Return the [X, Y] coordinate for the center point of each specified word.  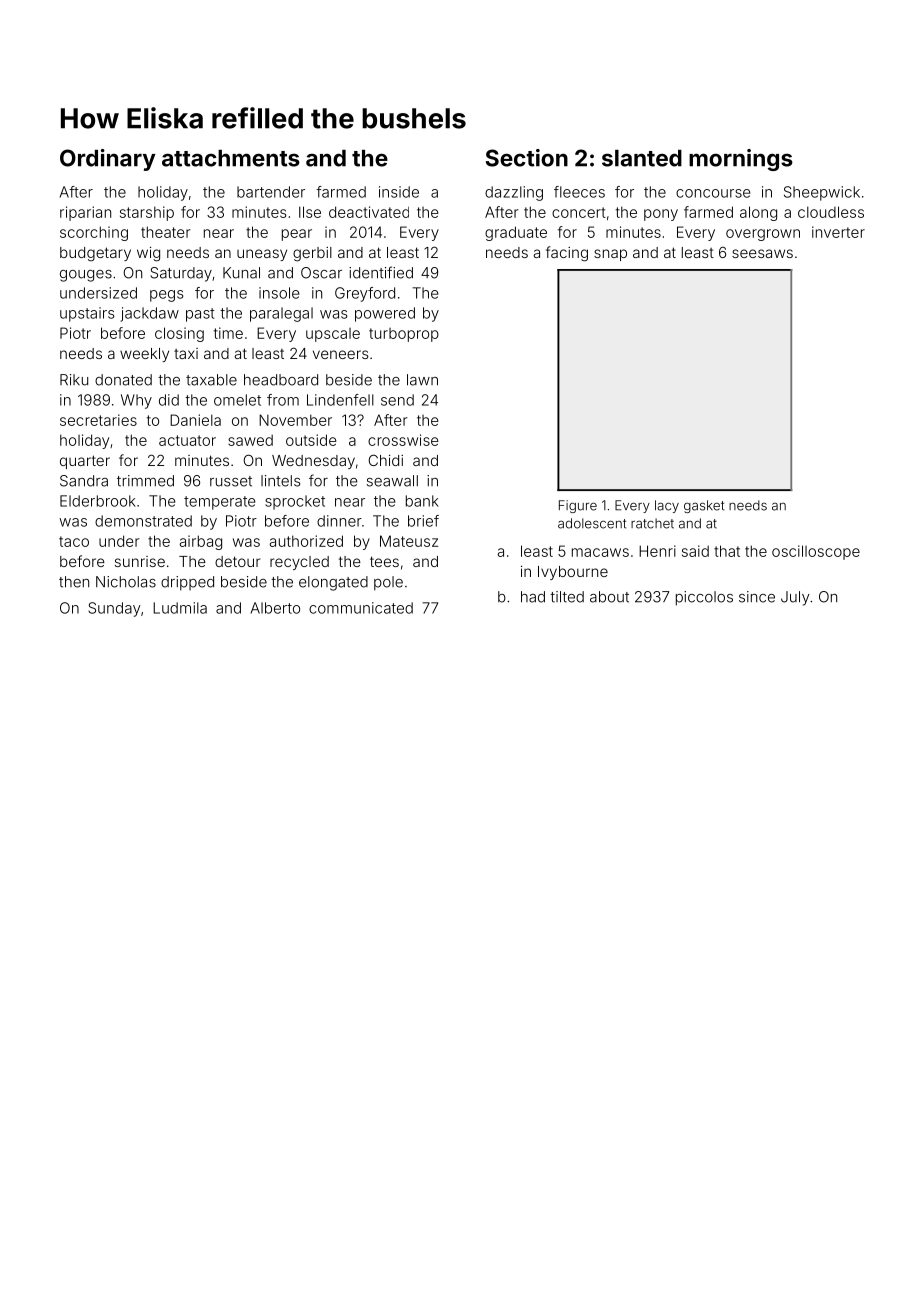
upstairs [87, 314]
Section [527, 158]
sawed [250, 440]
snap [610, 255]
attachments [231, 158]
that [727, 551]
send [397, 400]
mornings [741, 160]
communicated [361, 608]
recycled [299, 563]
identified [381, 272]
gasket [704, 506]
